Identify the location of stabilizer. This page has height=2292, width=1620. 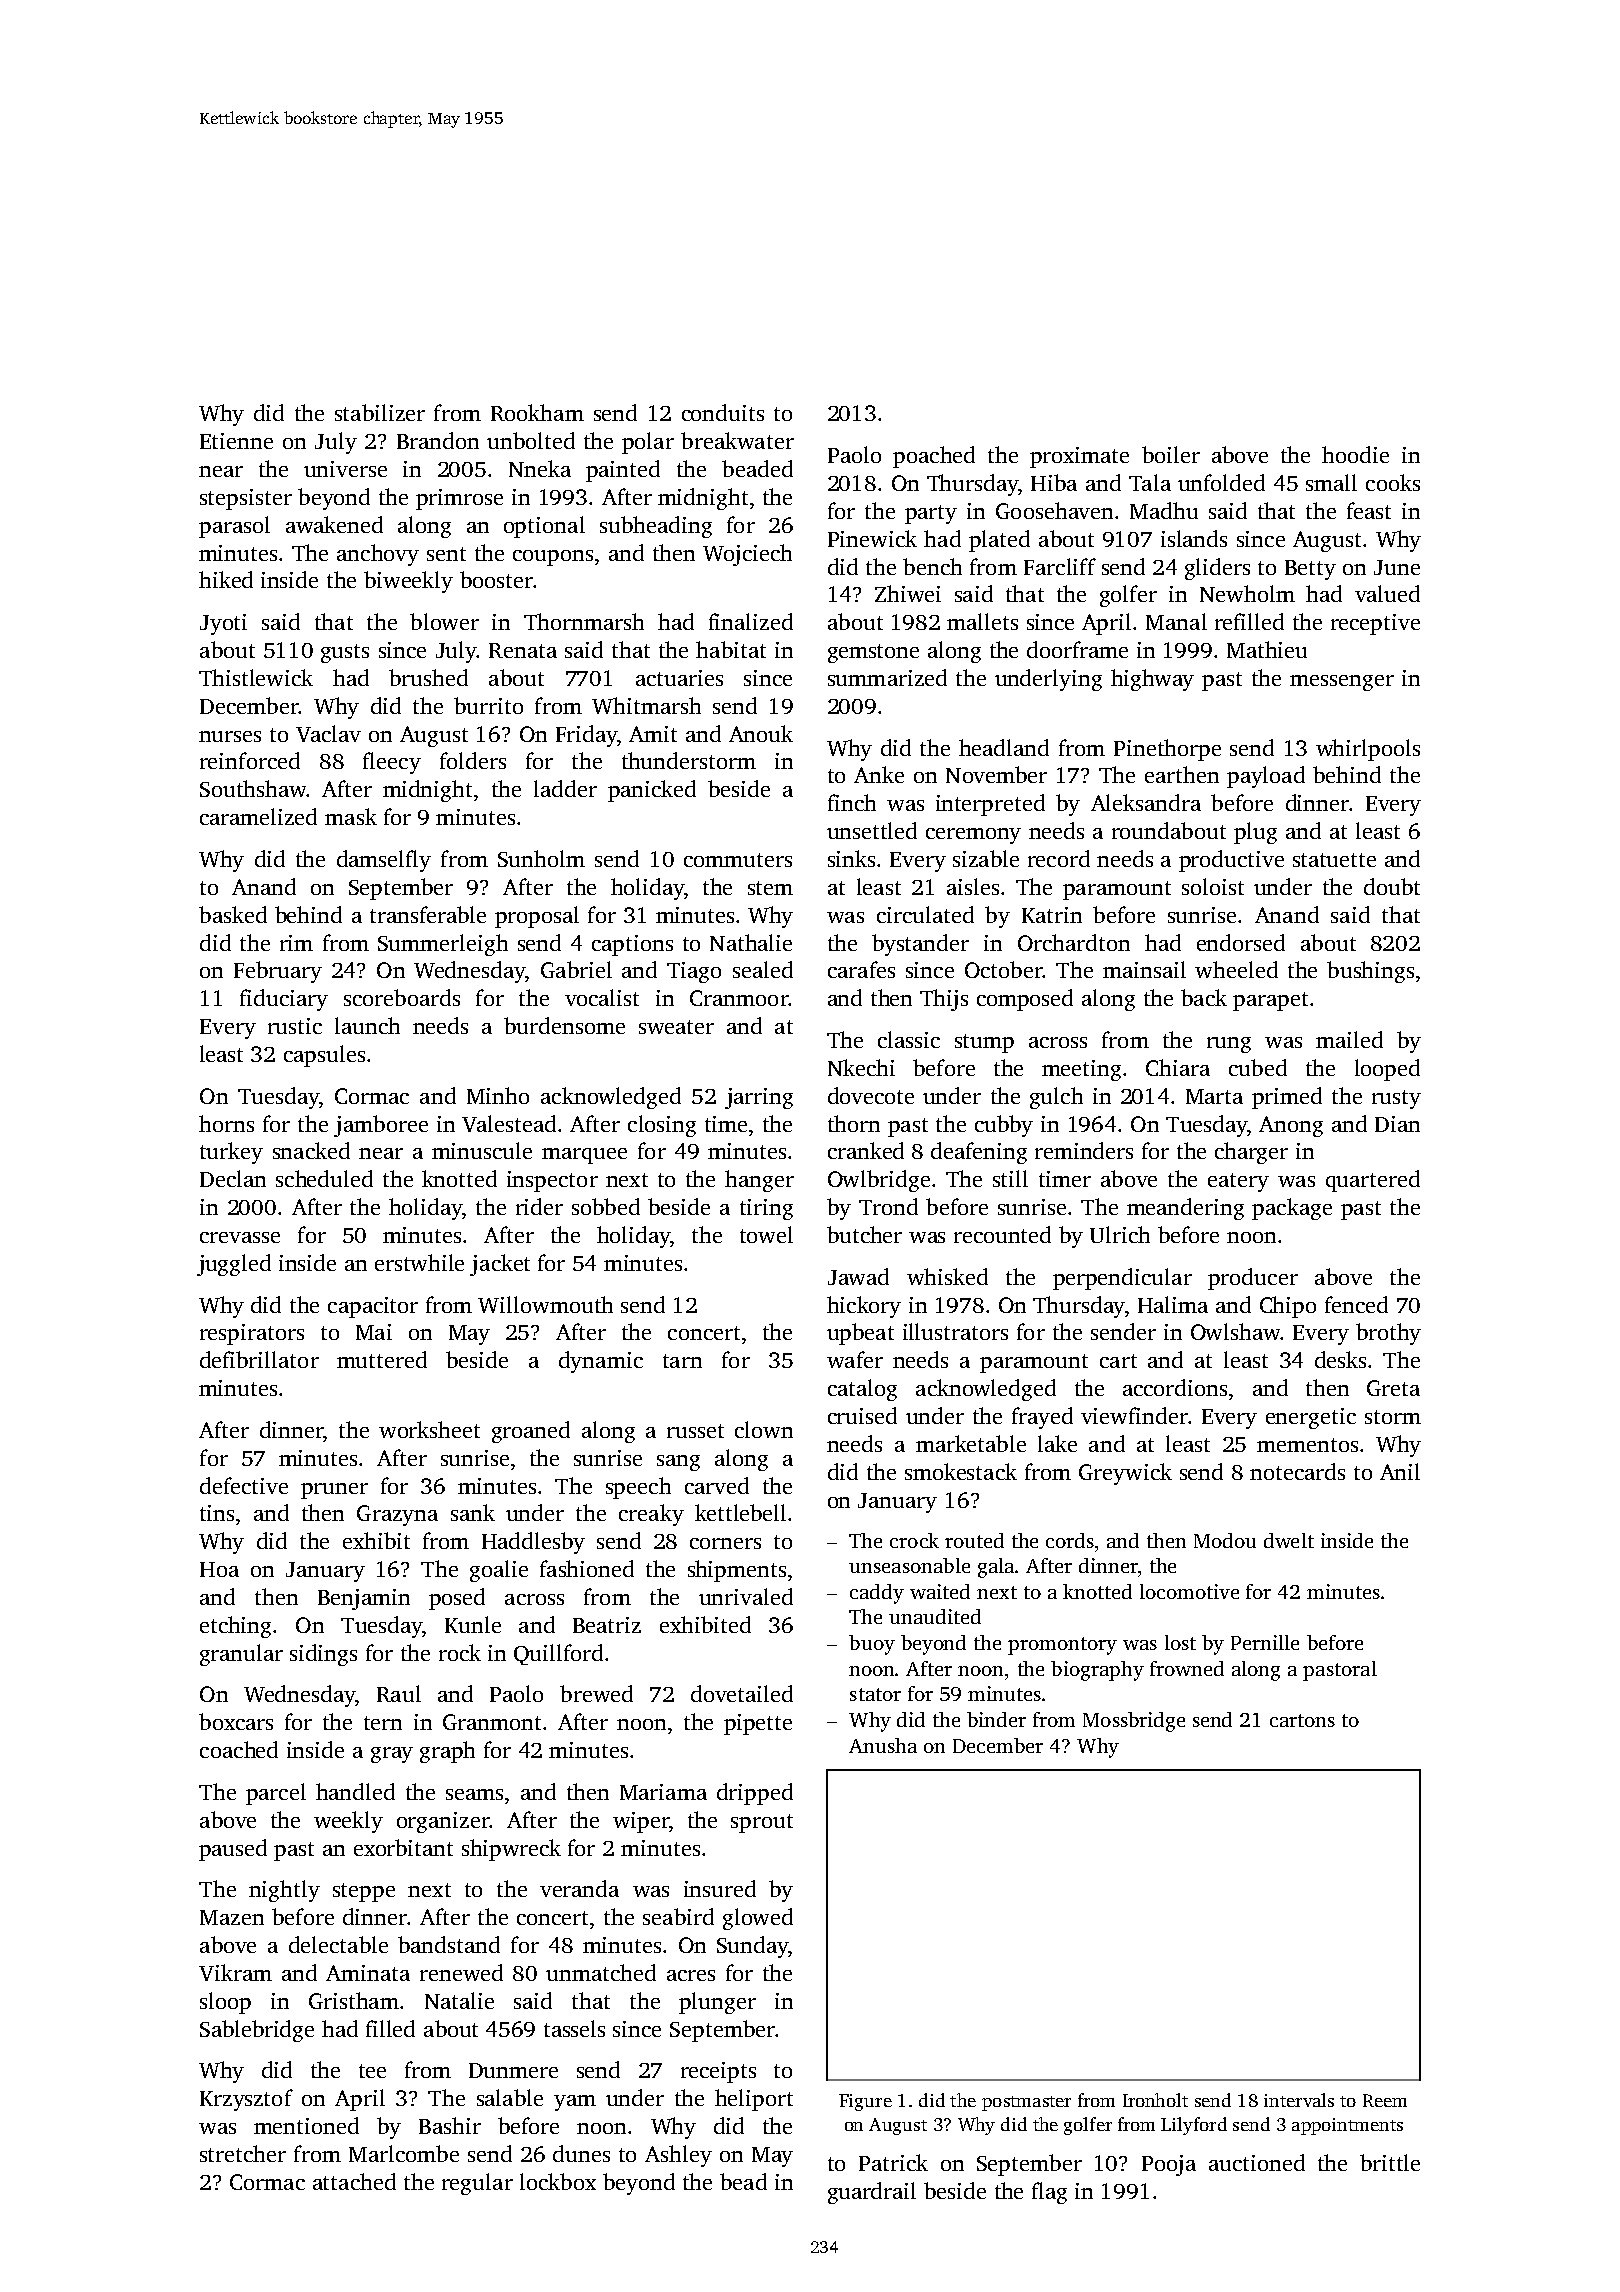
(380, 412).
